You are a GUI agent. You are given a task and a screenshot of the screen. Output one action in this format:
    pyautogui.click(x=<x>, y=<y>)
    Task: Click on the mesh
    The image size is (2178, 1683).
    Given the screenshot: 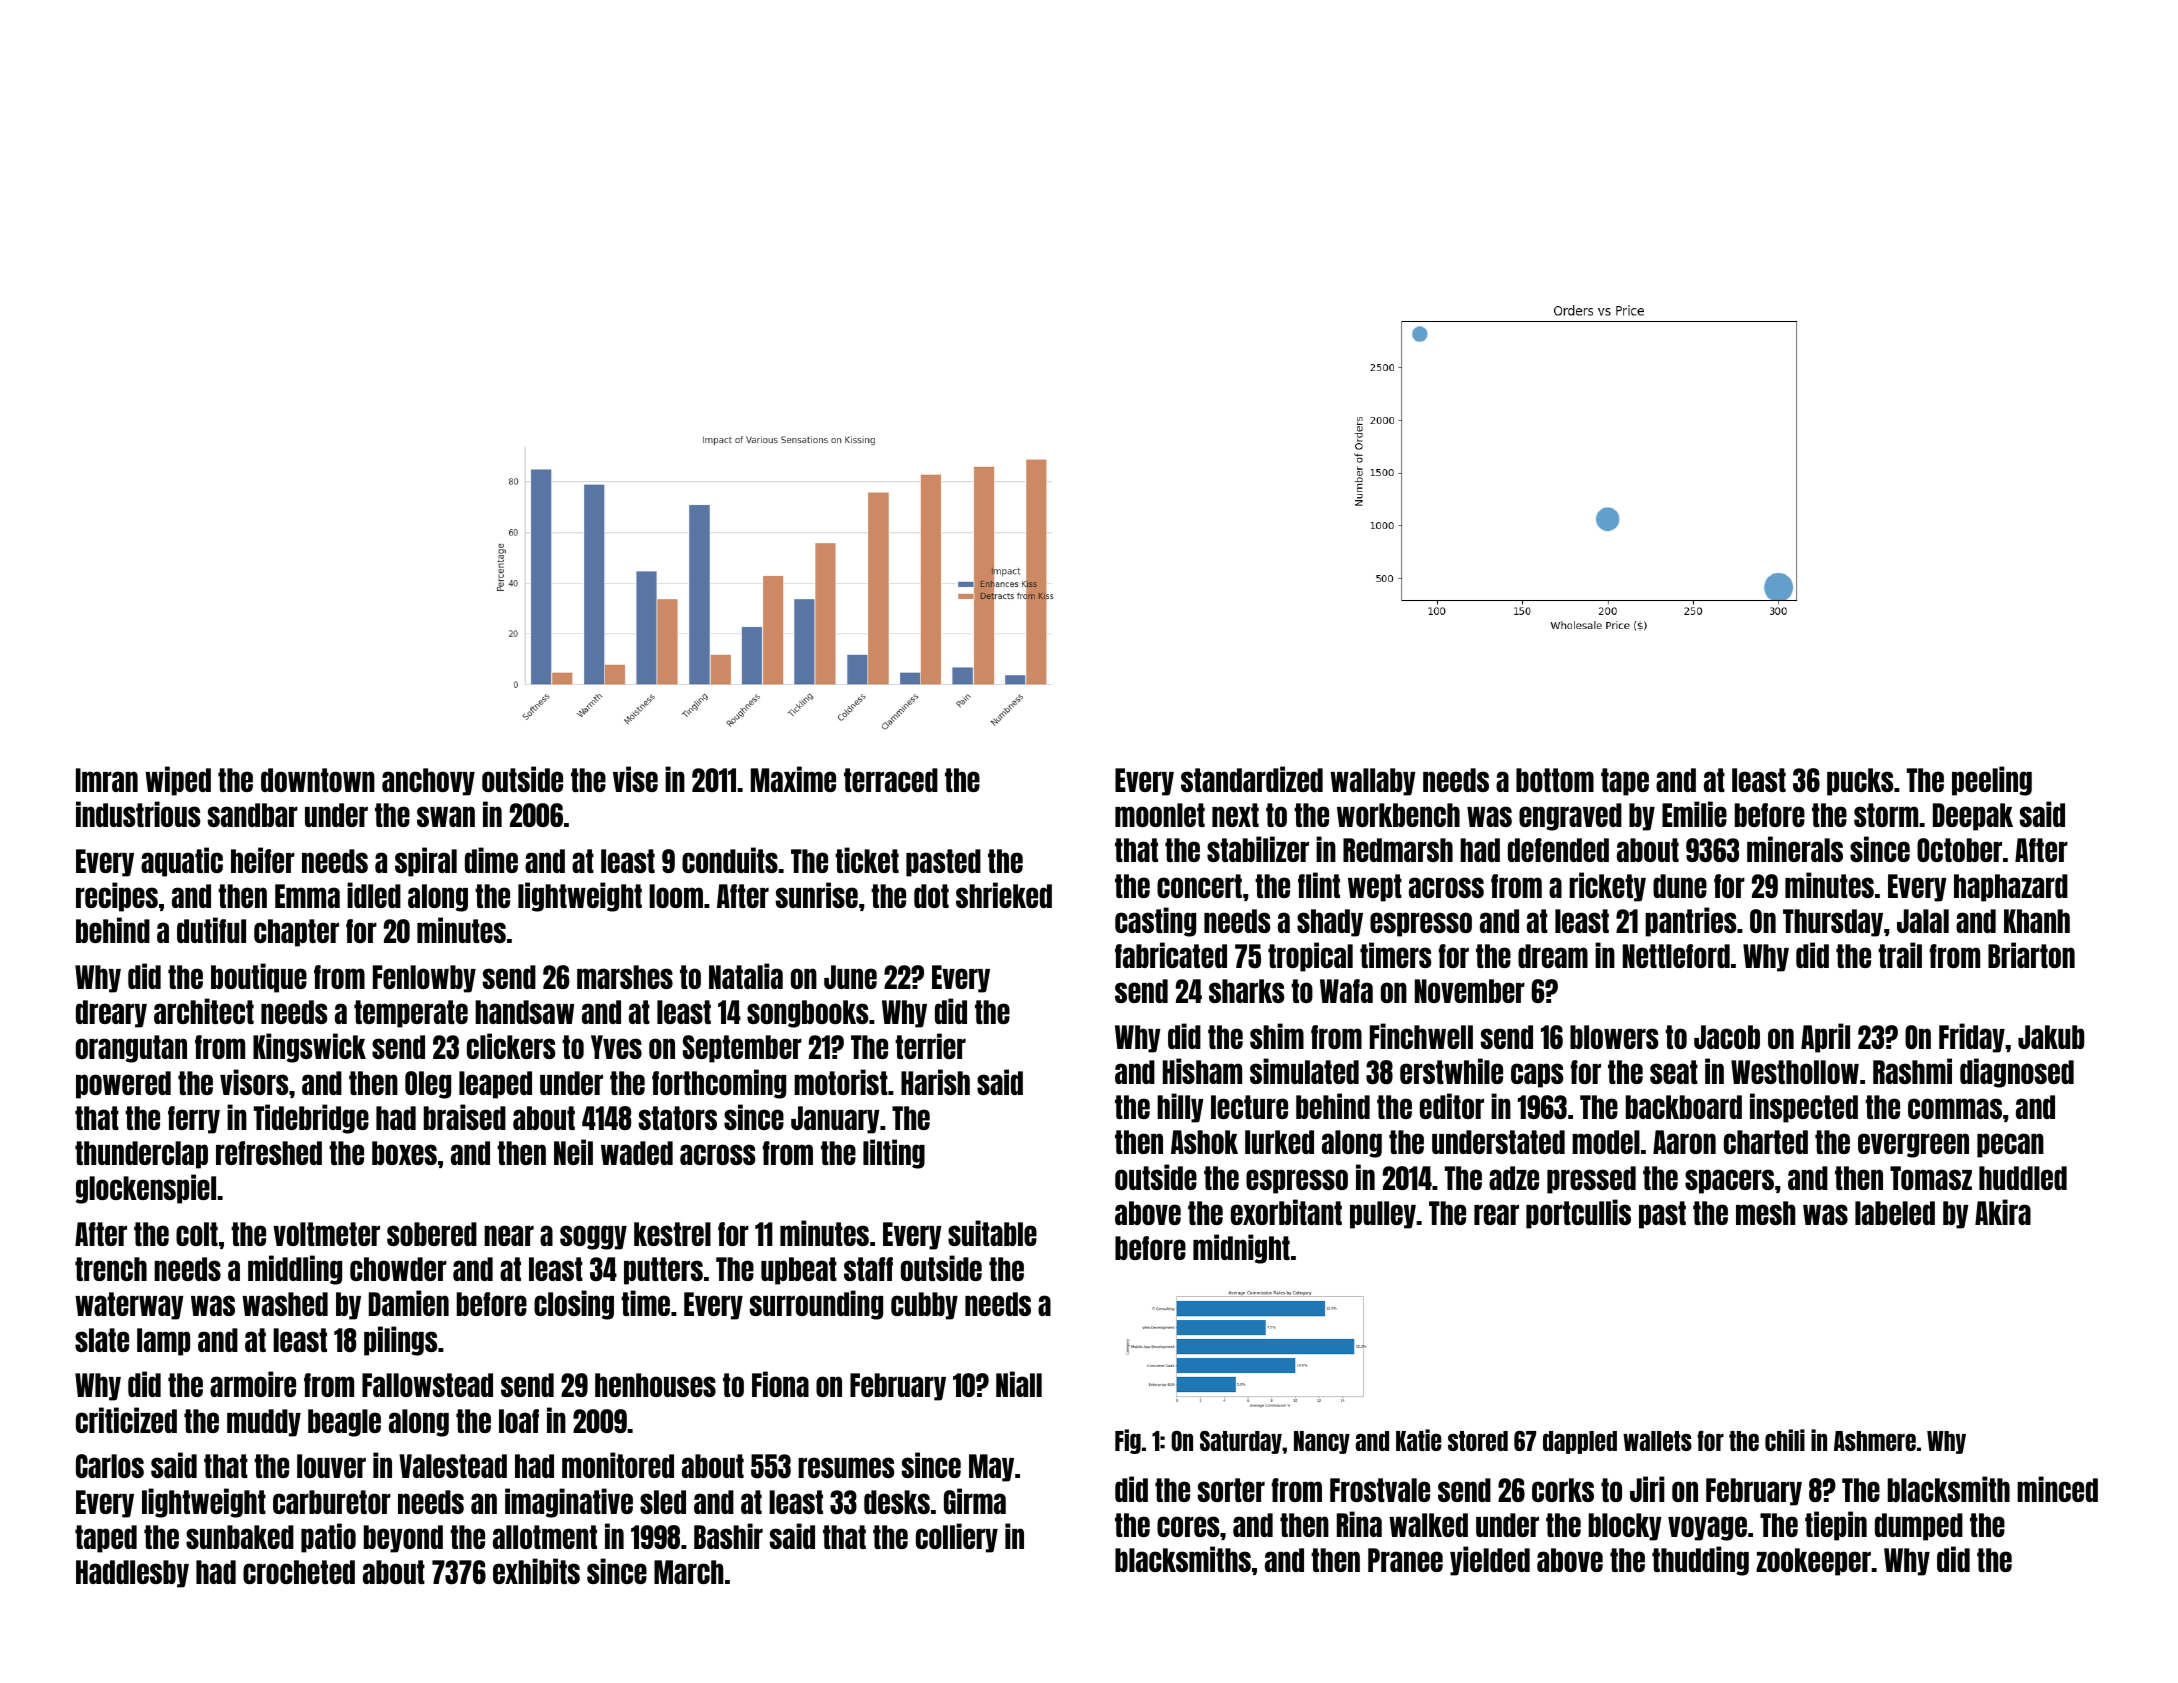 What is the action you would take?
    pyautogui.click(x=1765, y=1213)
